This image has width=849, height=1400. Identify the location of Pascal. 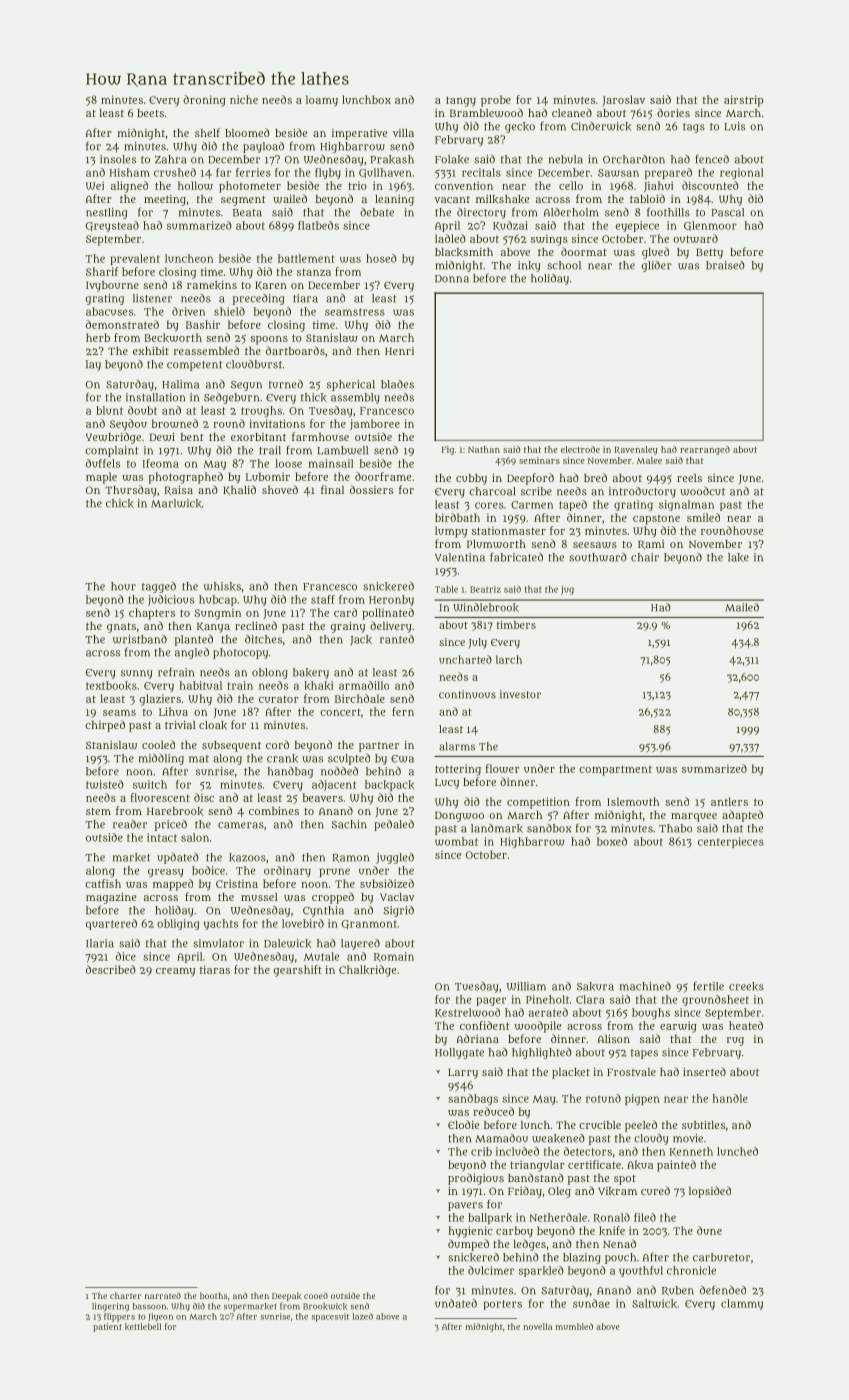
(728, 212).
